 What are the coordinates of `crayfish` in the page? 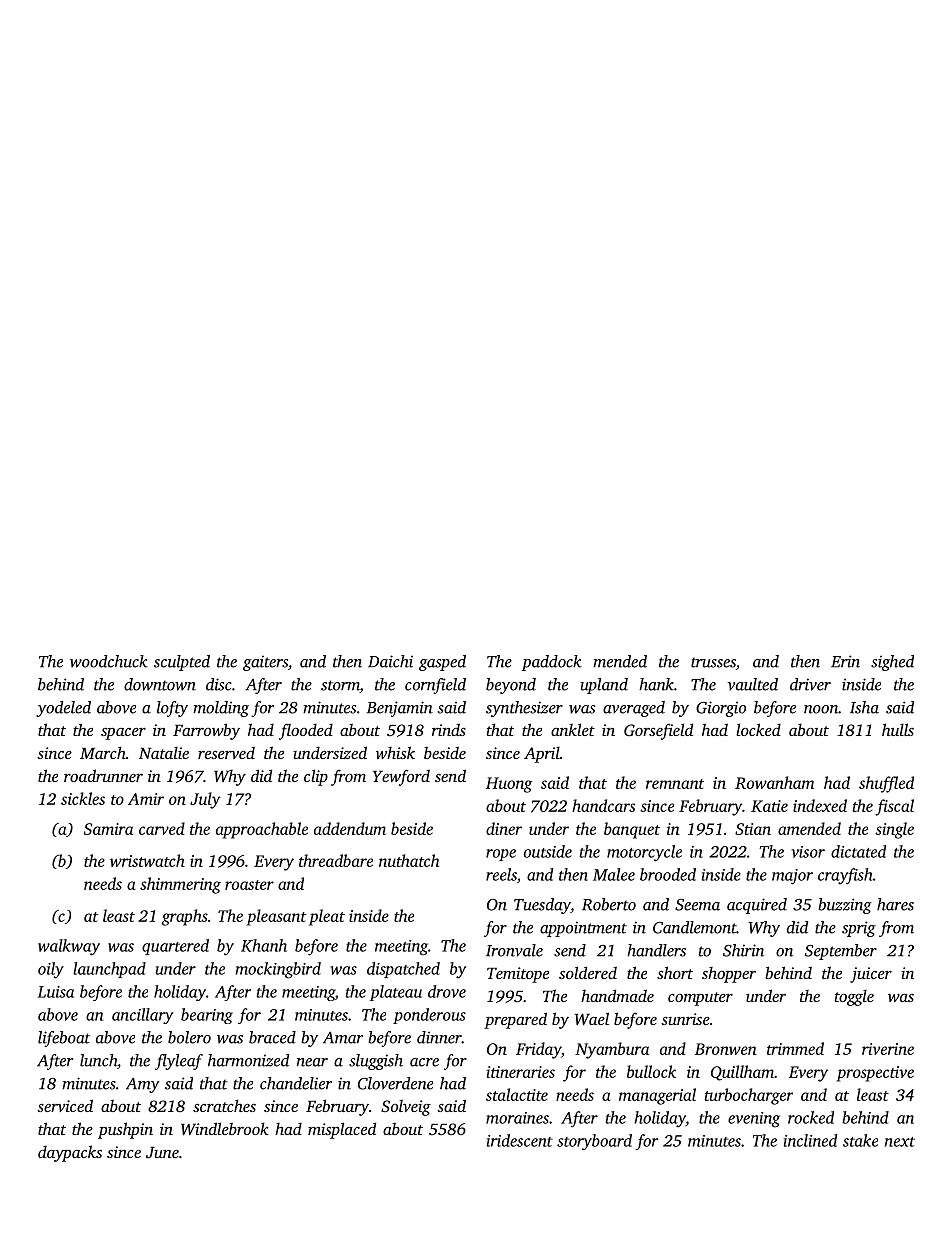 It's located at (845, 876).
